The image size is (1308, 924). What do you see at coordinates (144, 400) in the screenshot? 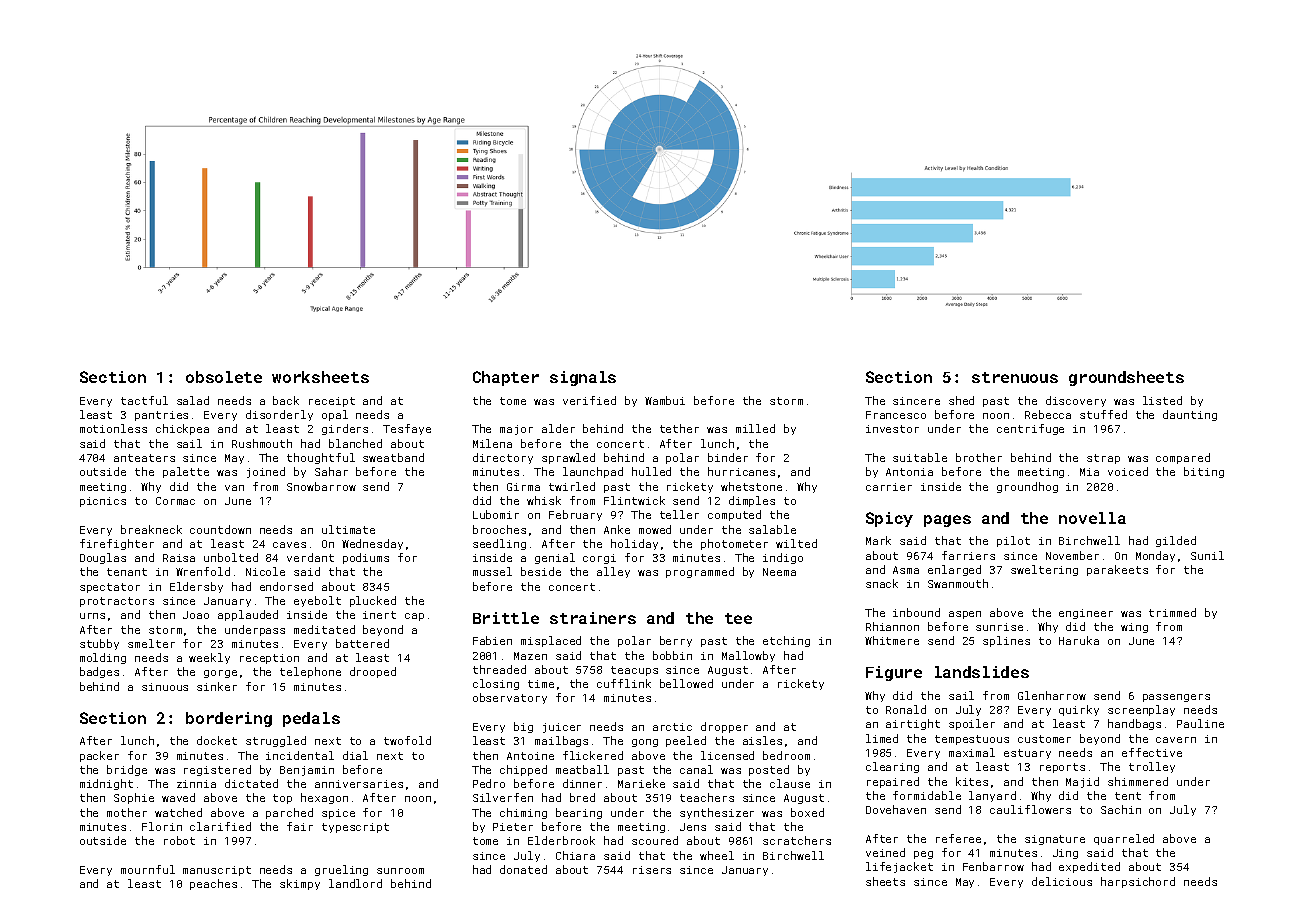
I see `tactful` at bounding box center [144, 400].
